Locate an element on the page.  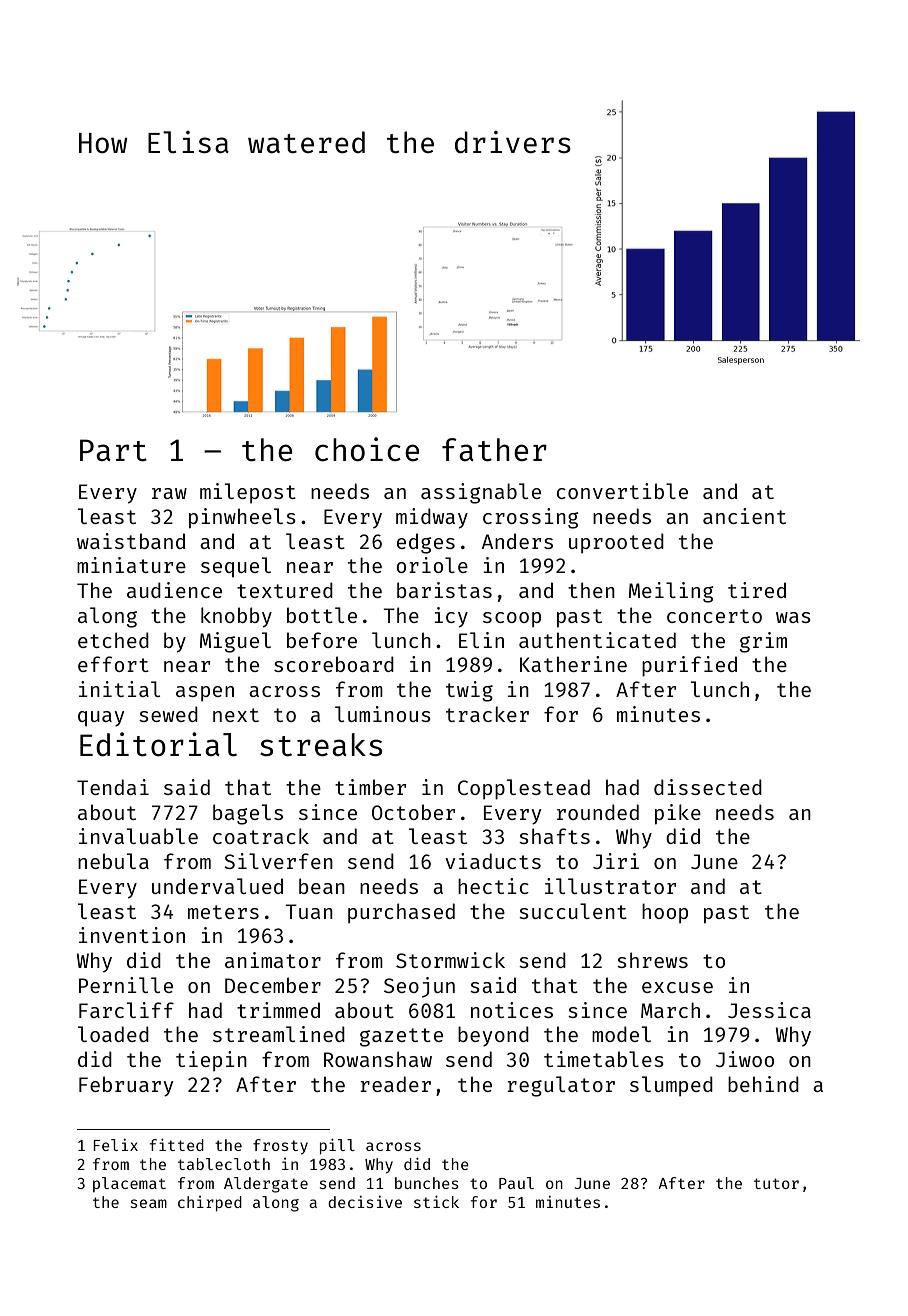
ancient is located at coordinates (744, 516).
